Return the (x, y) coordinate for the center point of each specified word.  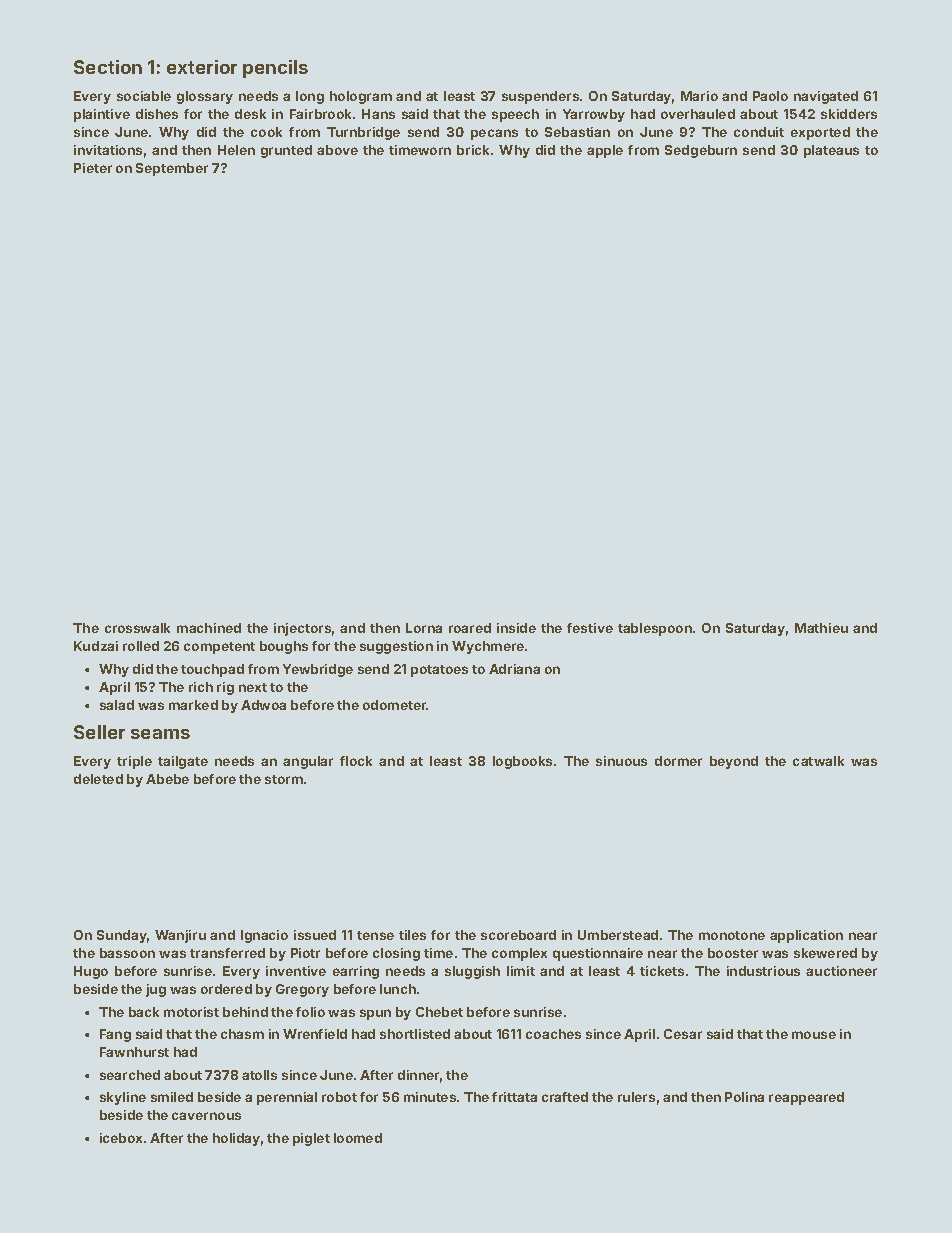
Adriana (514, 669)
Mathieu (821, 628)
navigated (826, 97)
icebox (121, 1138)
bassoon (127, 953)
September (172, 169)
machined (209, 628)
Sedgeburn (701, 151)
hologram (361, 97)
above (337, 150)
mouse (814, 1035)
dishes (157, 114)
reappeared (806, 1098)
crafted (565, 1097)
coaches (553, 1034)
